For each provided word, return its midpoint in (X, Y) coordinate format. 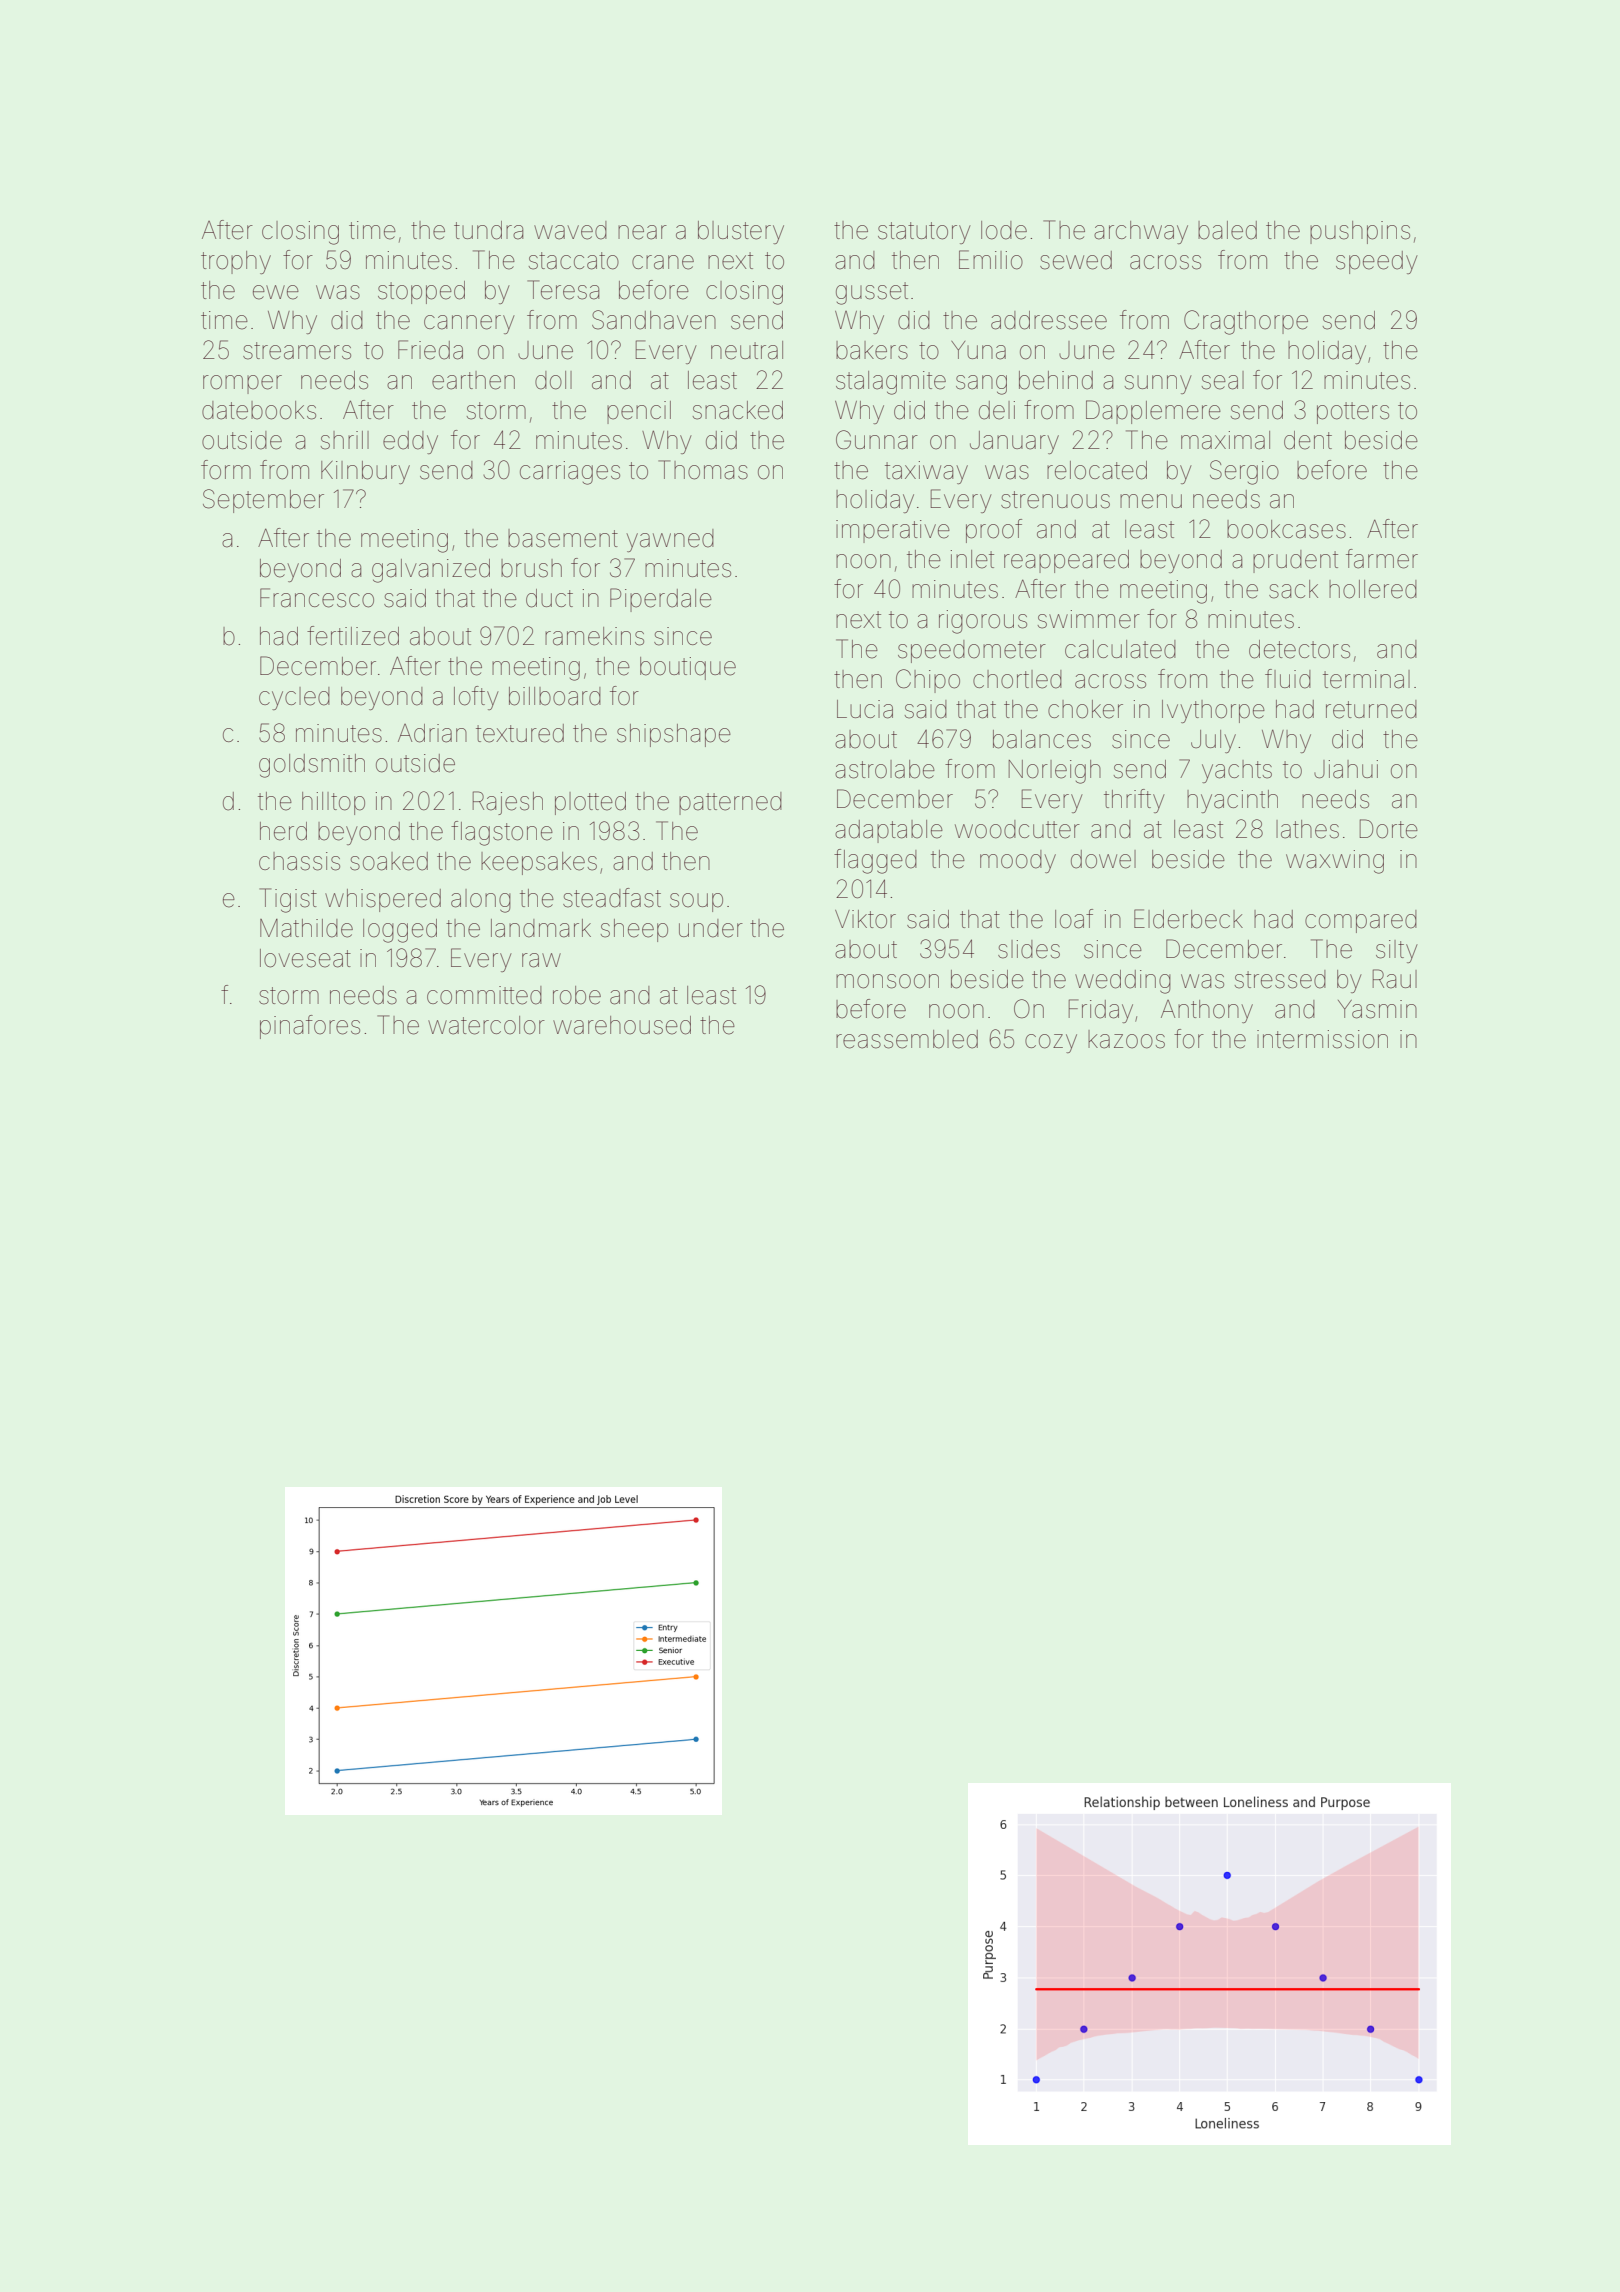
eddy (410, 442)
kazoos (1126, 1039)
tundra (488, 230)
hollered (1373, 589)
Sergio (1244, 472)
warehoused (622, 1025)
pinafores (310, 1027)
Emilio (991, 260)
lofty (476, 698)
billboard (555, 696)
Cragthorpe (1246, 322)
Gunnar (877, 440)
